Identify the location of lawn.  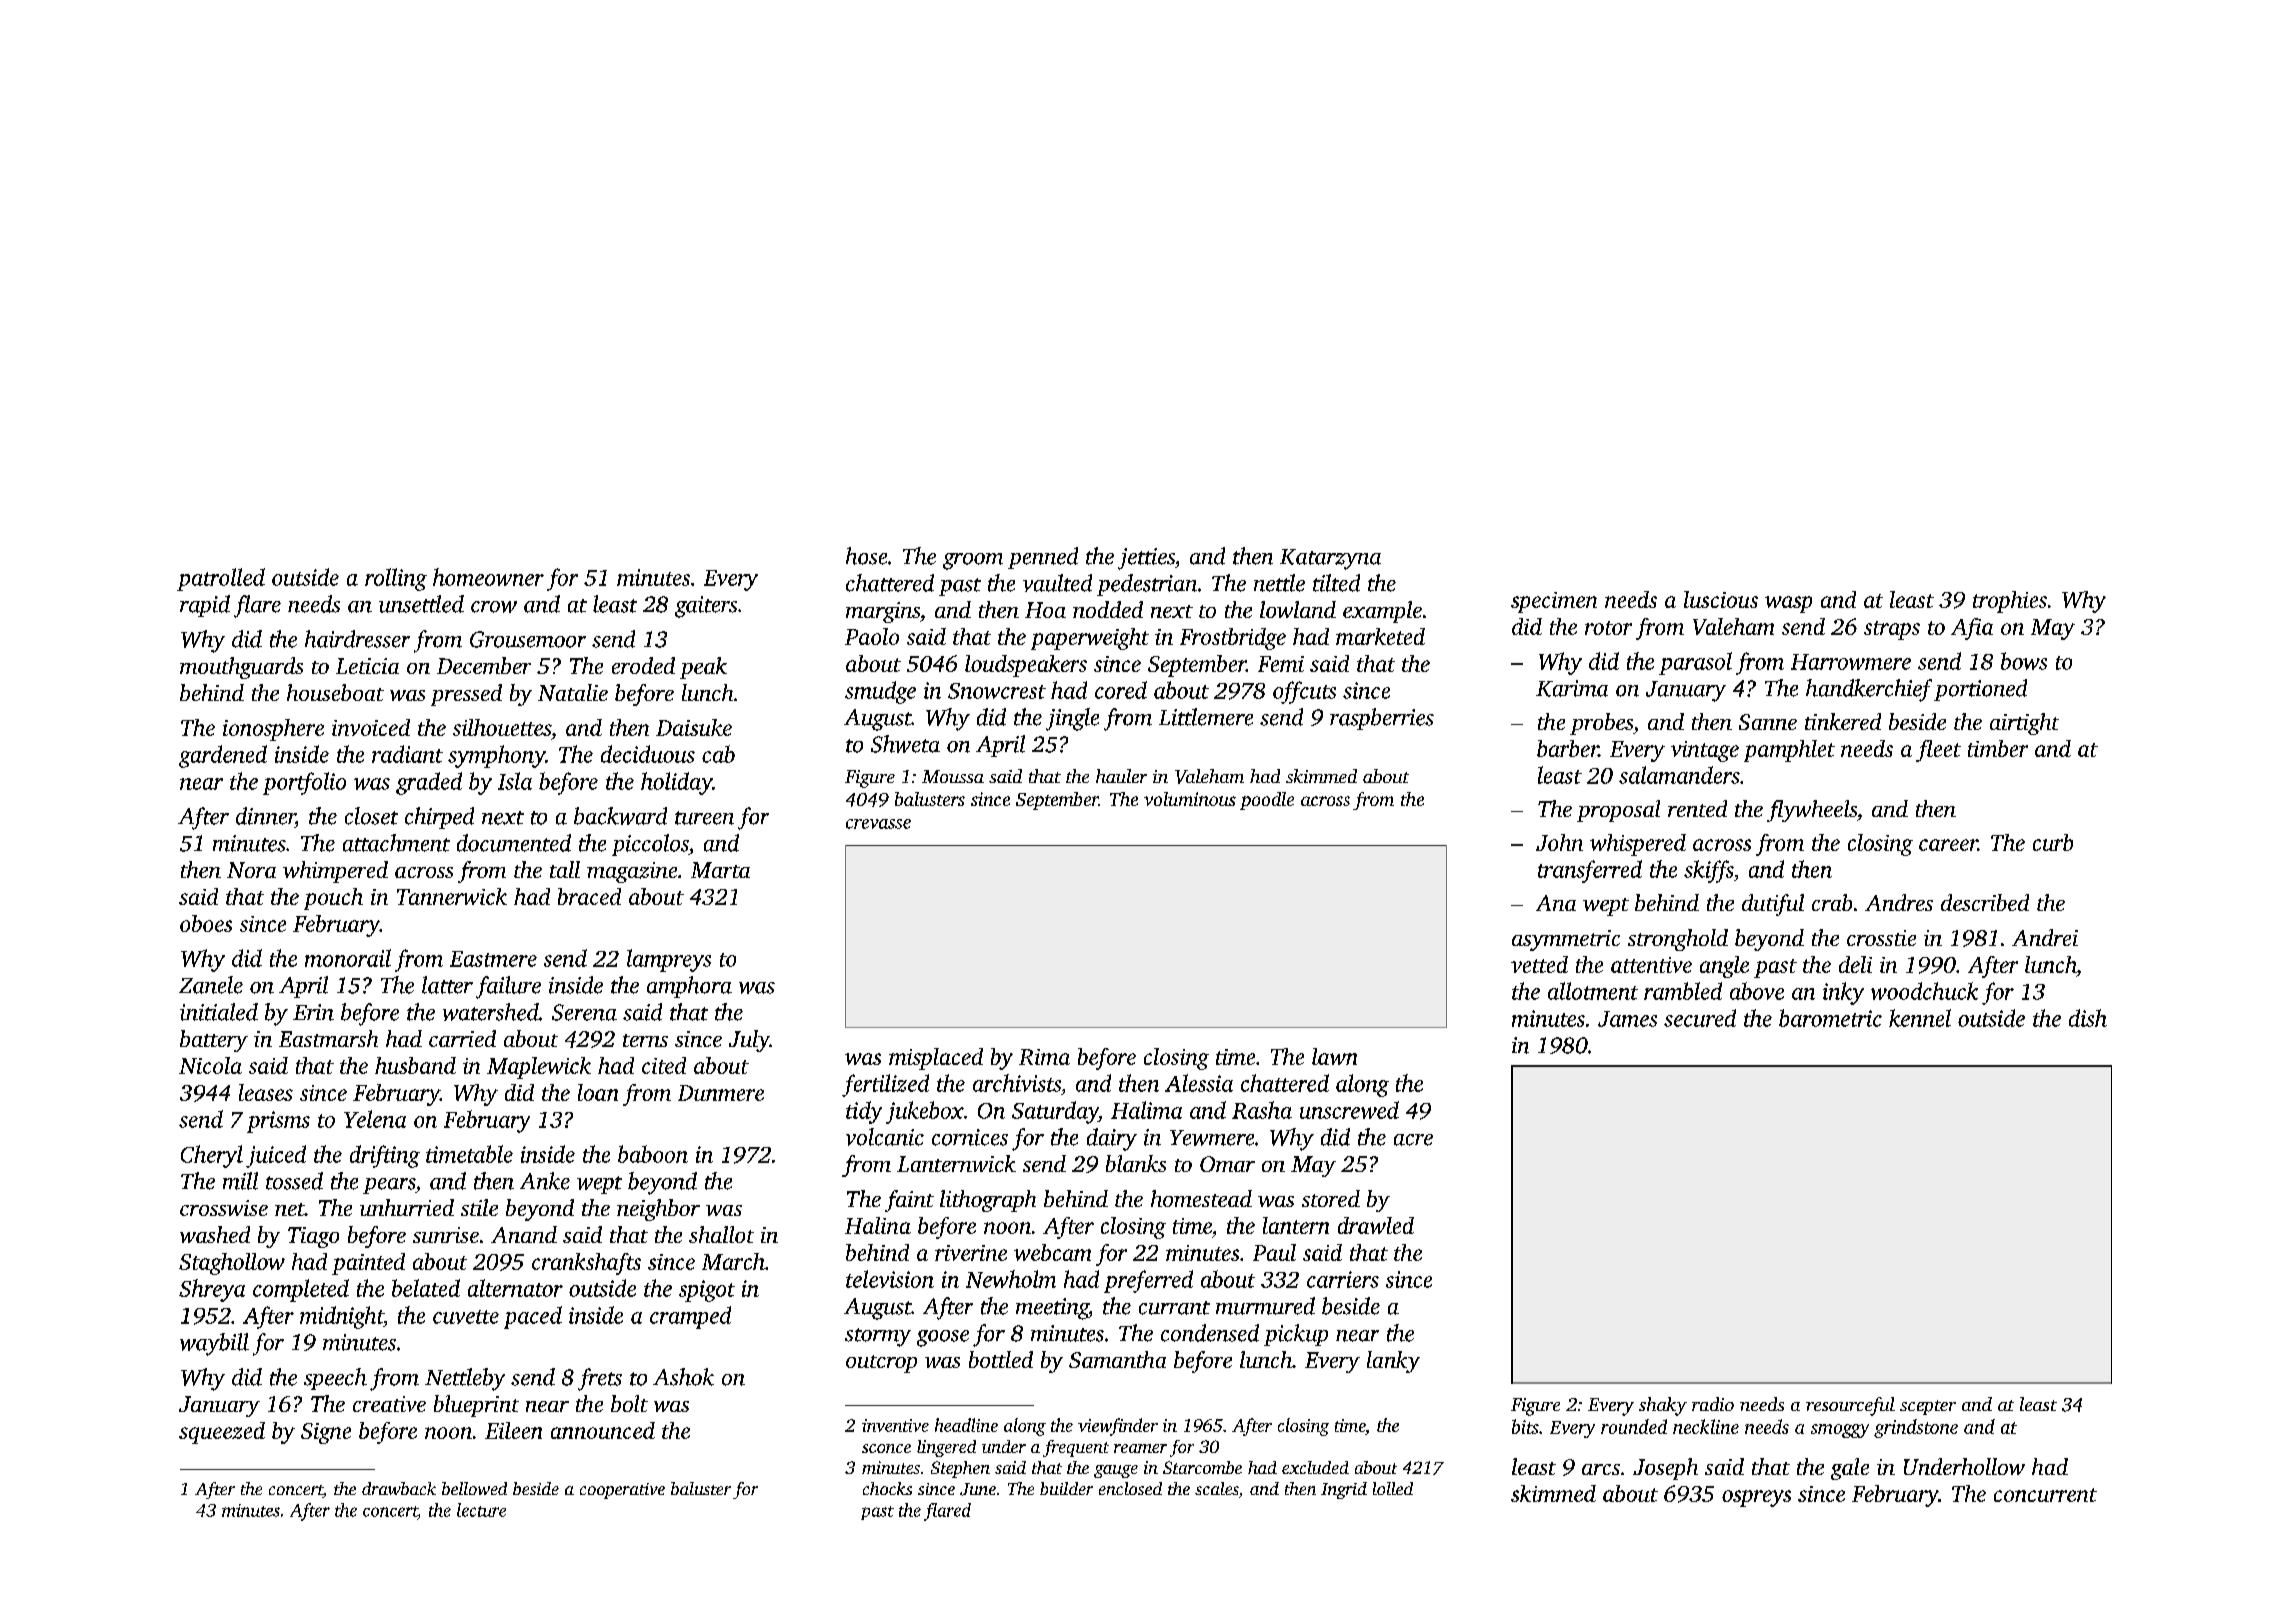
(1334, 1056).
